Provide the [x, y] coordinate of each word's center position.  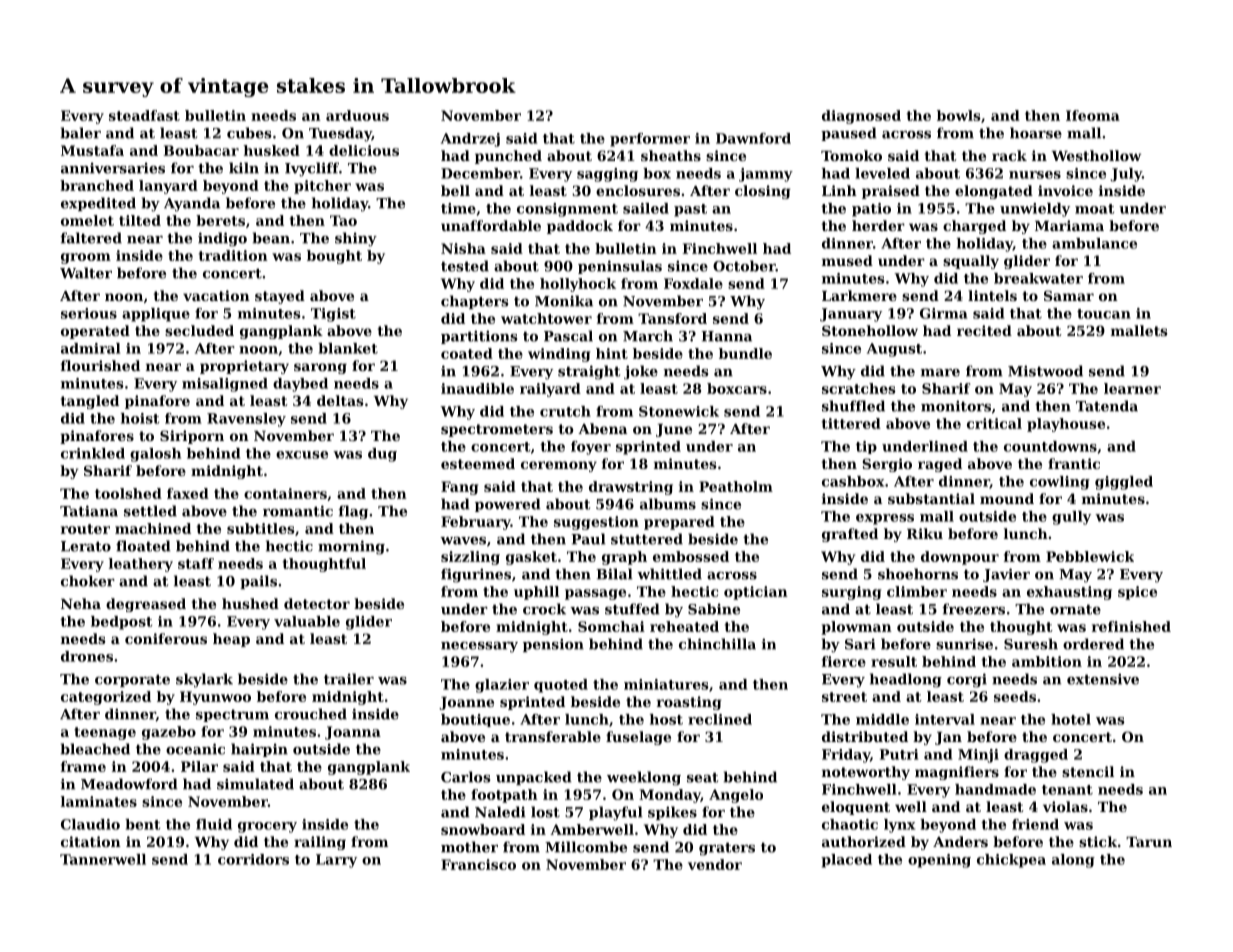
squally [971, 262]
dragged [1036, 756]
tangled [90, 402]
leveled [882, 173]
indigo [222, 239]
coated [467, 353]
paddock [580, 227]
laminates [99, 801]
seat [702, 777]
